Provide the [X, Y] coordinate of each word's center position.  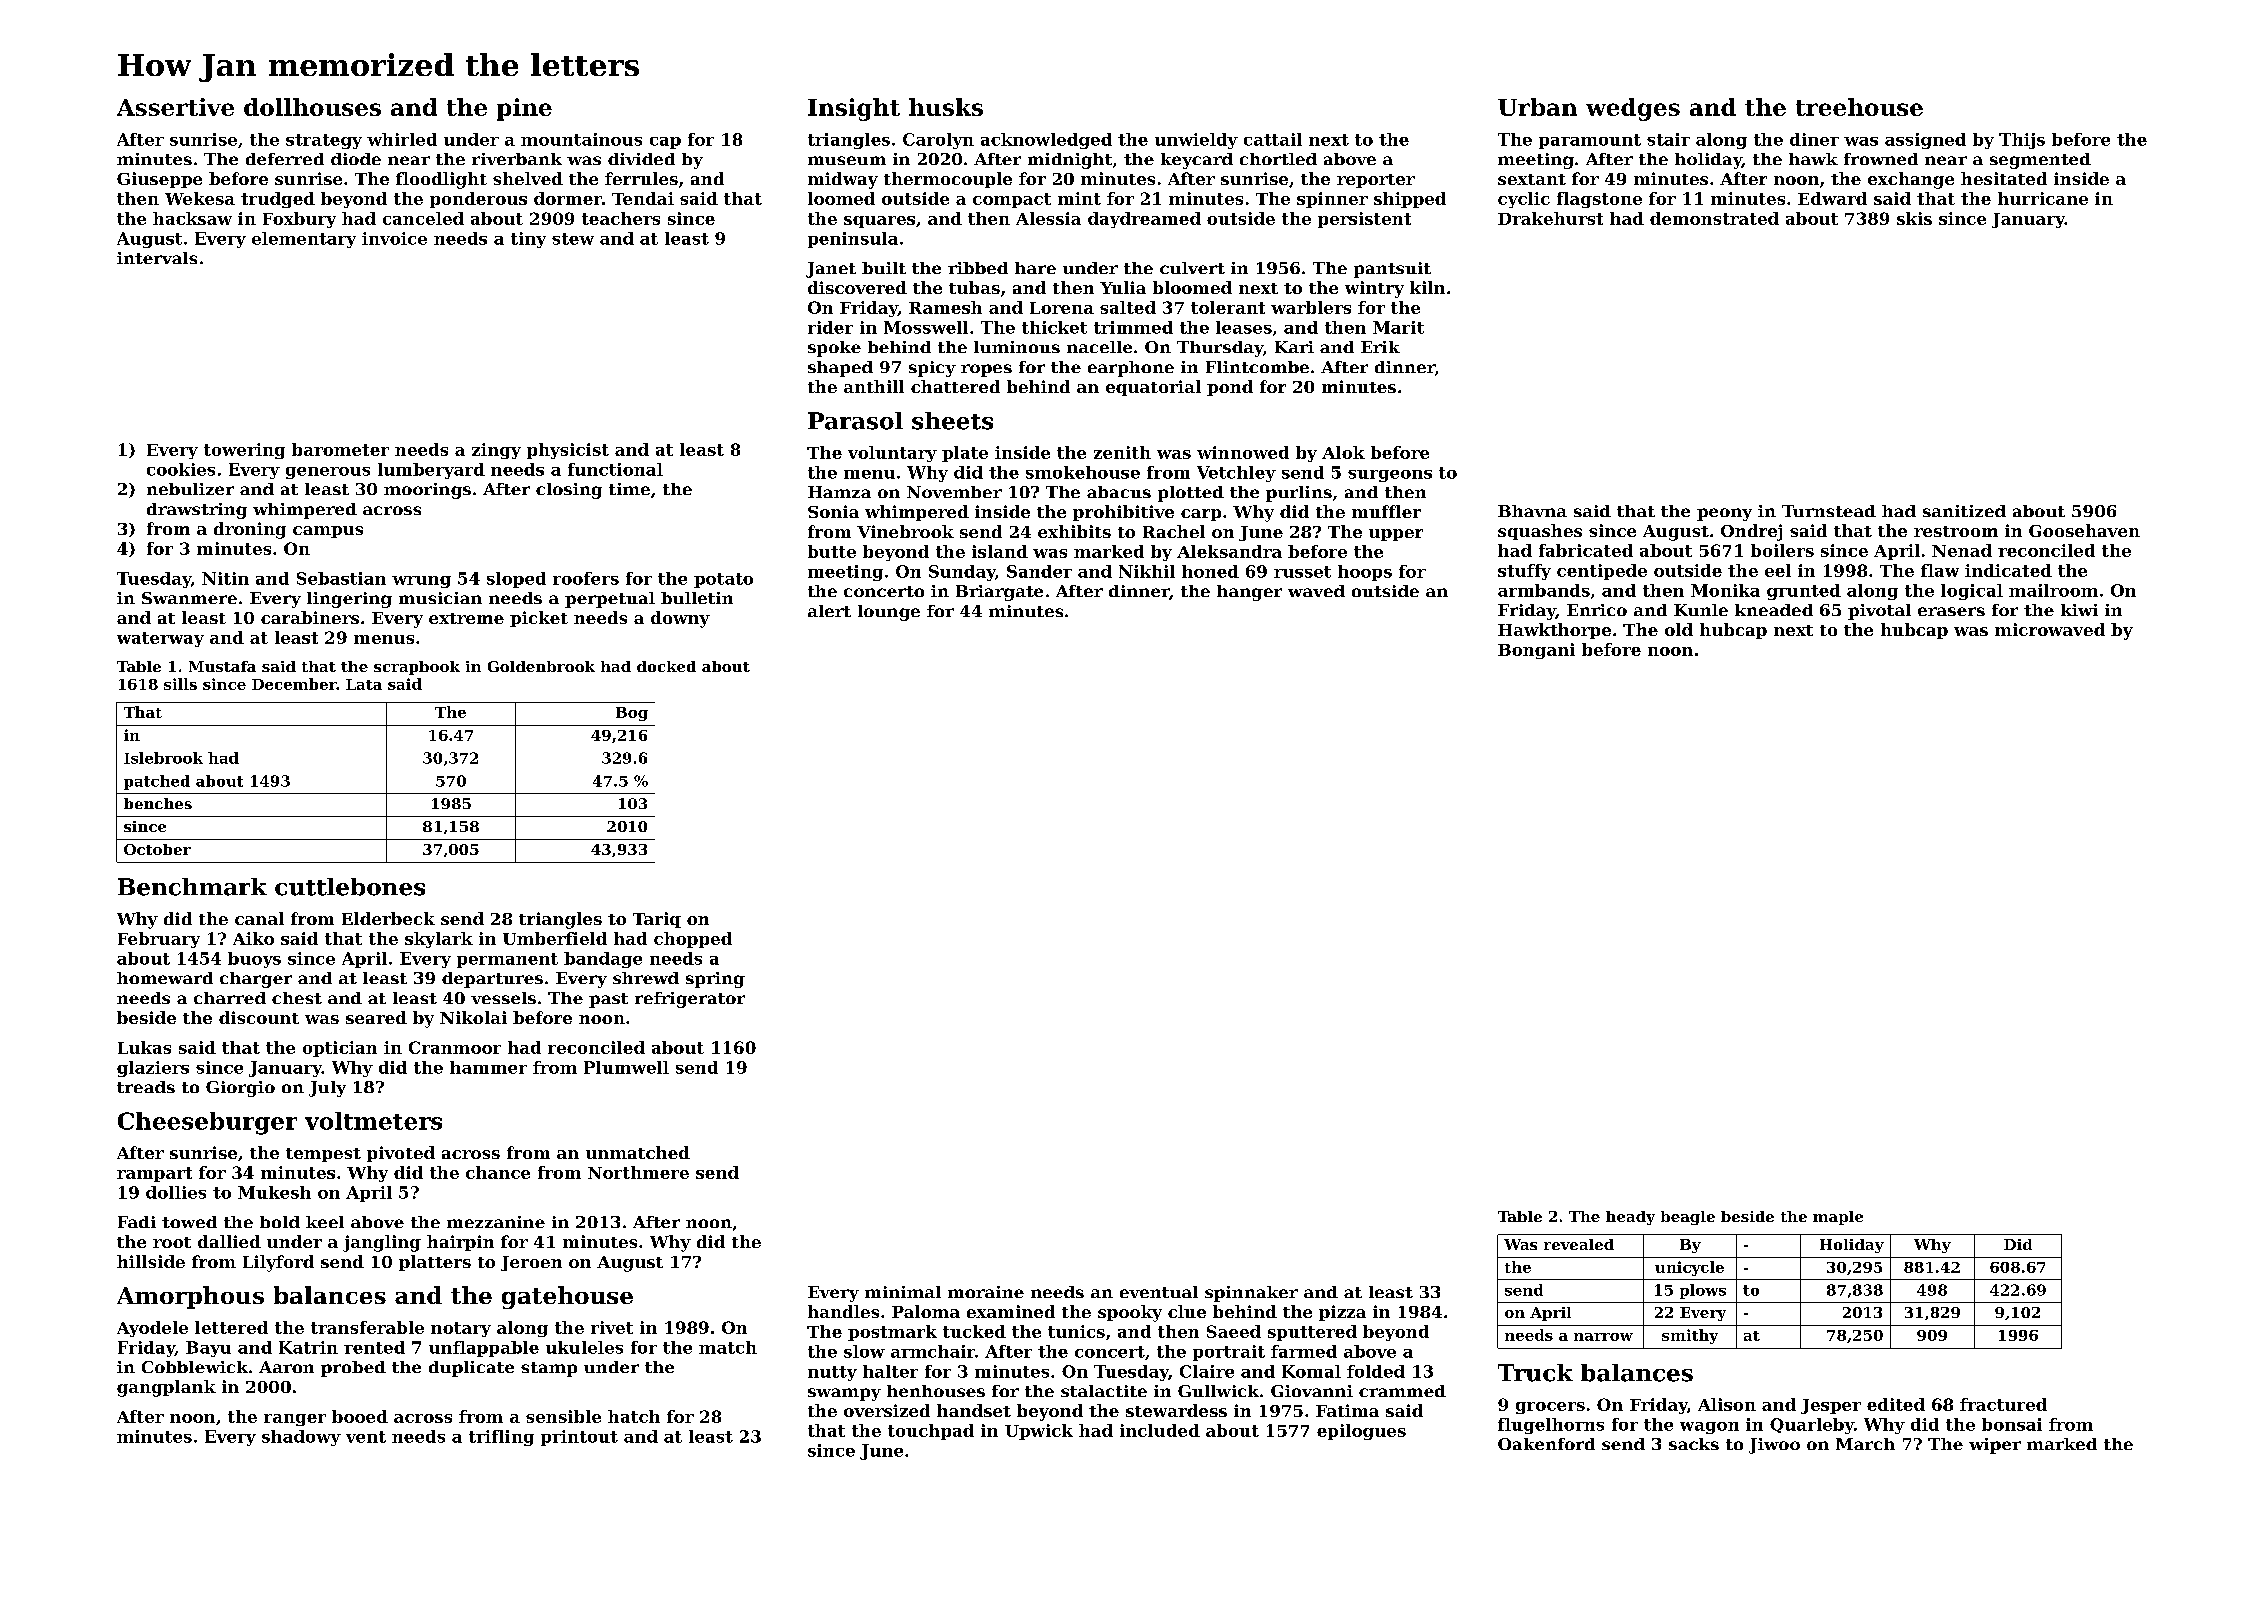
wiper [1995, 1446]
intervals [157, 258]
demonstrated [1714, 218]
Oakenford [1546, 1444]
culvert [1192, 268]
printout [579, 1438]
